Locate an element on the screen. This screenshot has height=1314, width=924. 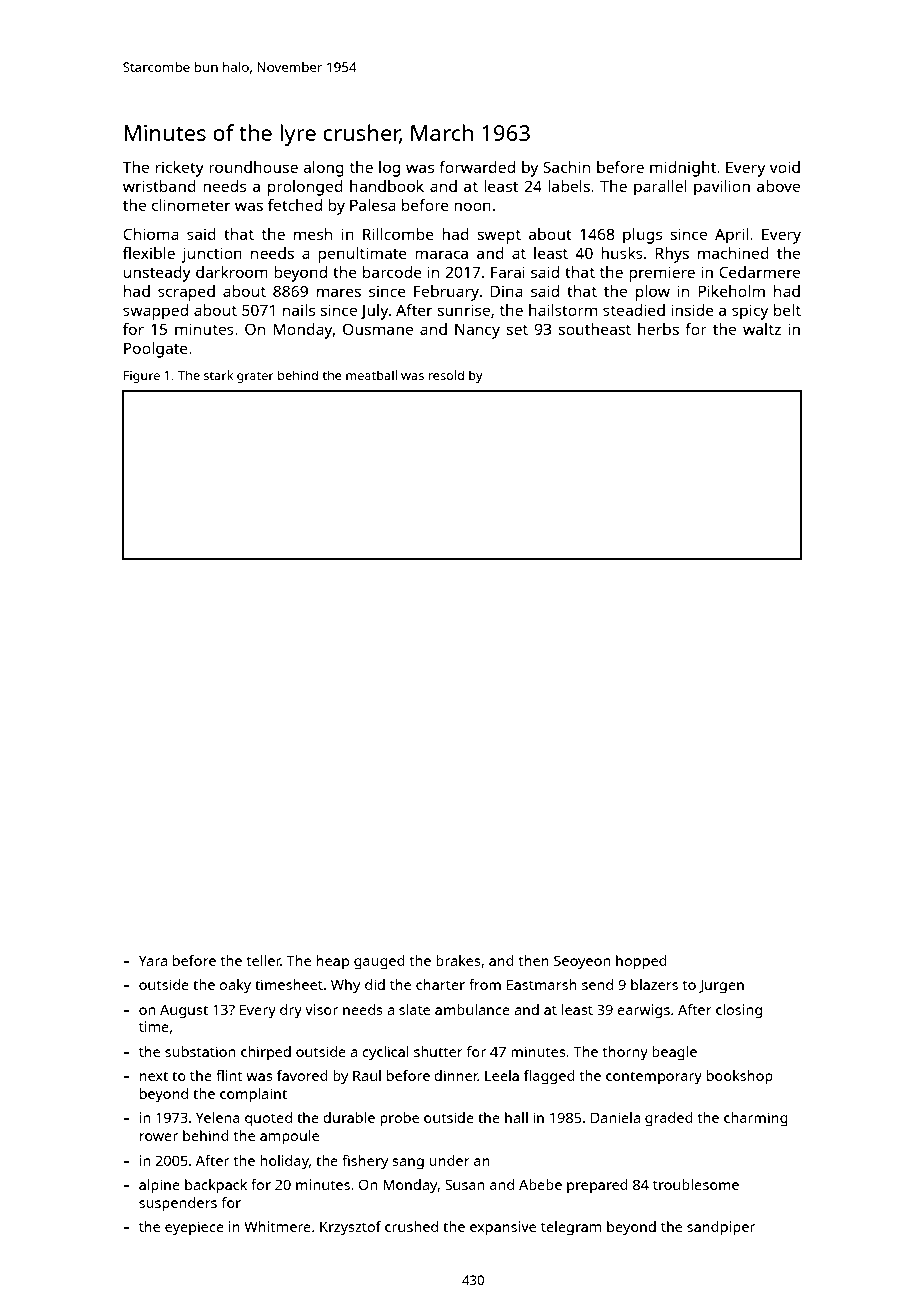
Yara is located at coordinates (153, 960).
